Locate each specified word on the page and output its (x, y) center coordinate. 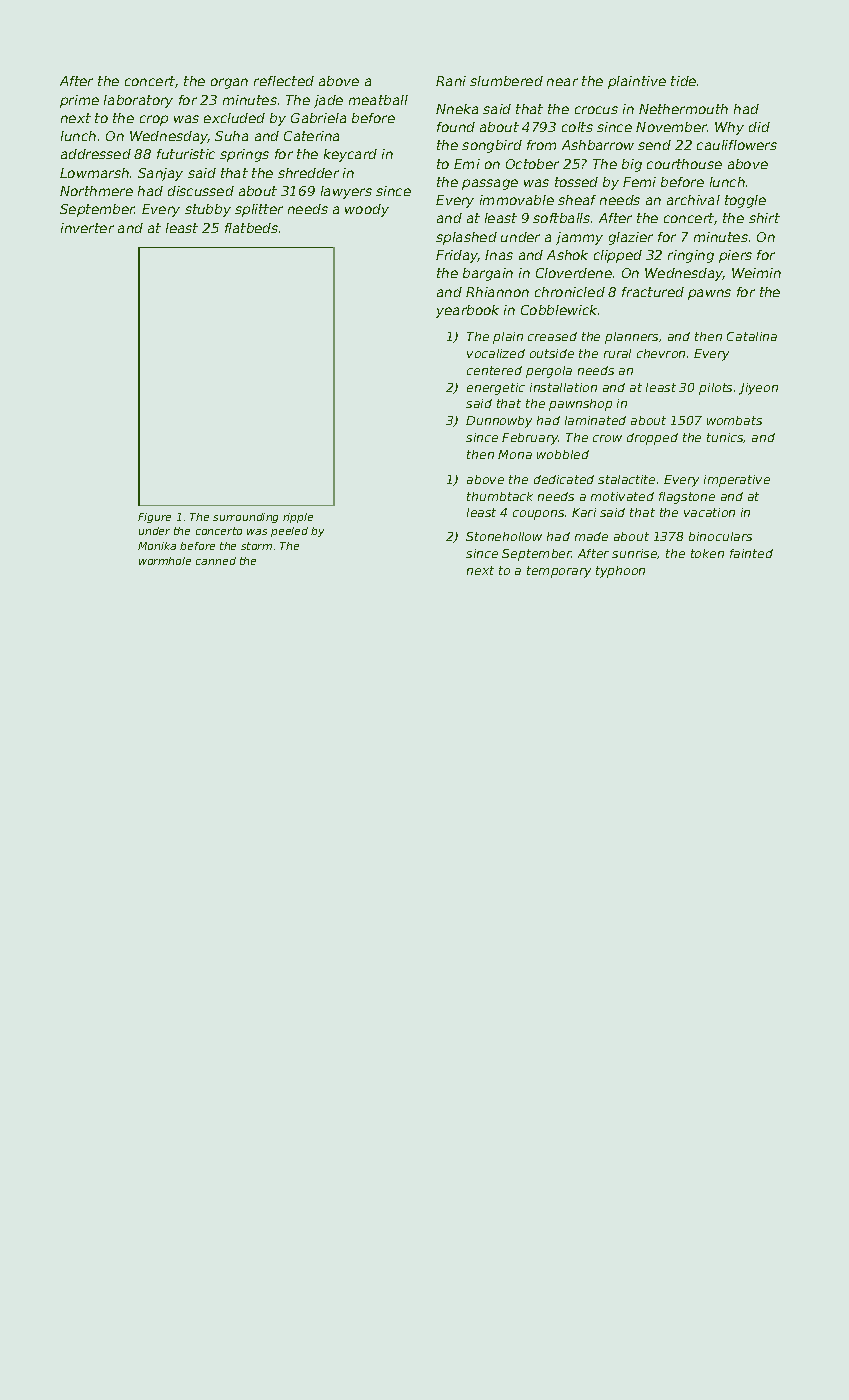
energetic (496, 389)
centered (494, 370)
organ (229, 83)
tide (683, 81)
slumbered (506, 81)
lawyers (346, 192)
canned (216, 561)
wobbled (563, 454)
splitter (259, 210)
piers (735, 256)
